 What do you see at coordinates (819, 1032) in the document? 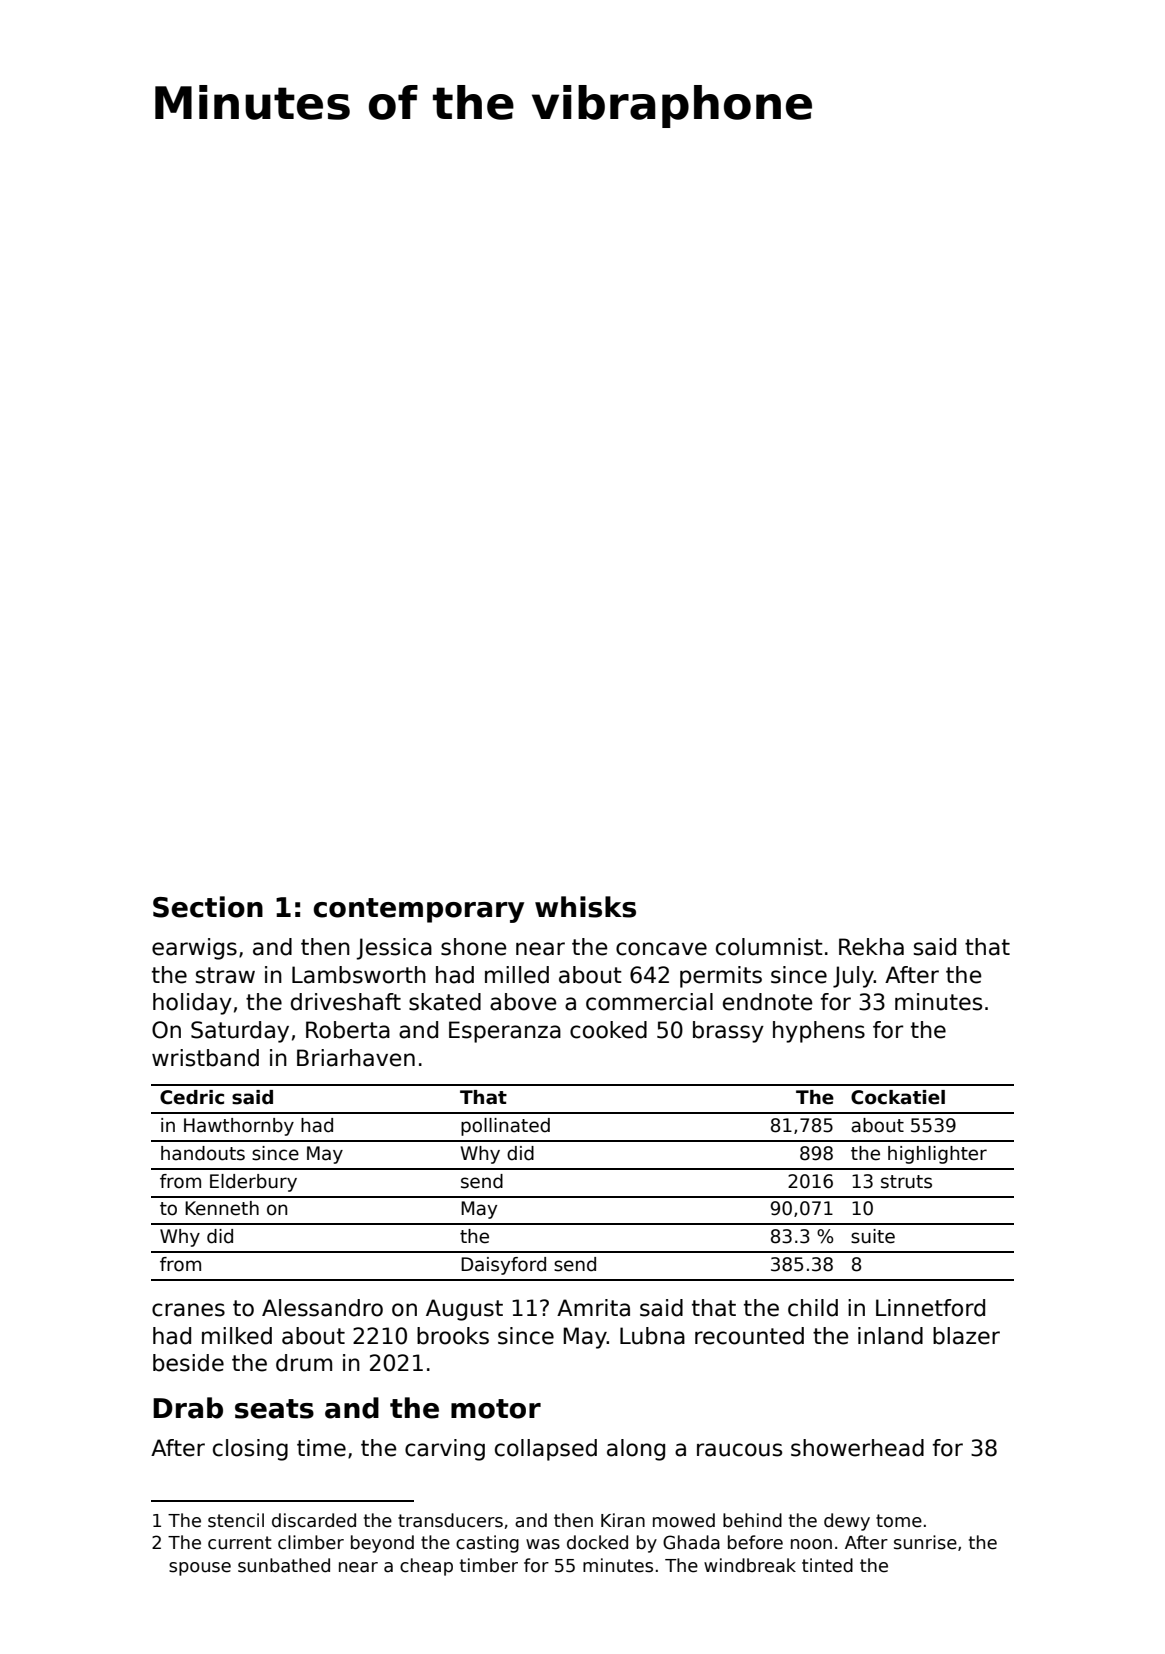
I see `hyphens` at bounding box center [819, 1032].
